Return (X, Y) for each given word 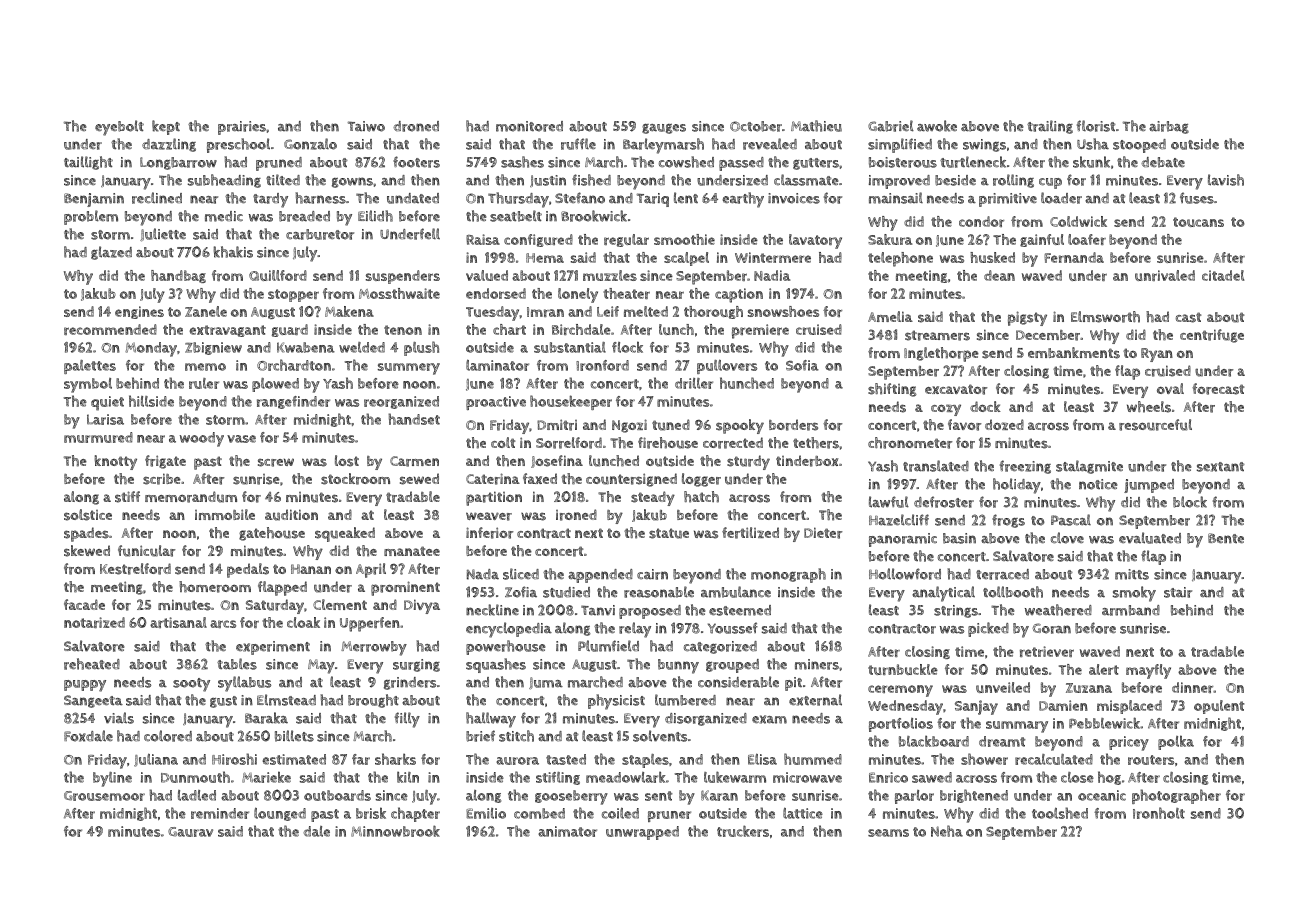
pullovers (727, 366)
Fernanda (1074, 257)
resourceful (1155, 425)
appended (600, 576)
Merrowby (374, 648)
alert (1104, 669)
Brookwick (594, 216)
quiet (107, 403)
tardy (270, 200)
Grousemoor (104, 796)
